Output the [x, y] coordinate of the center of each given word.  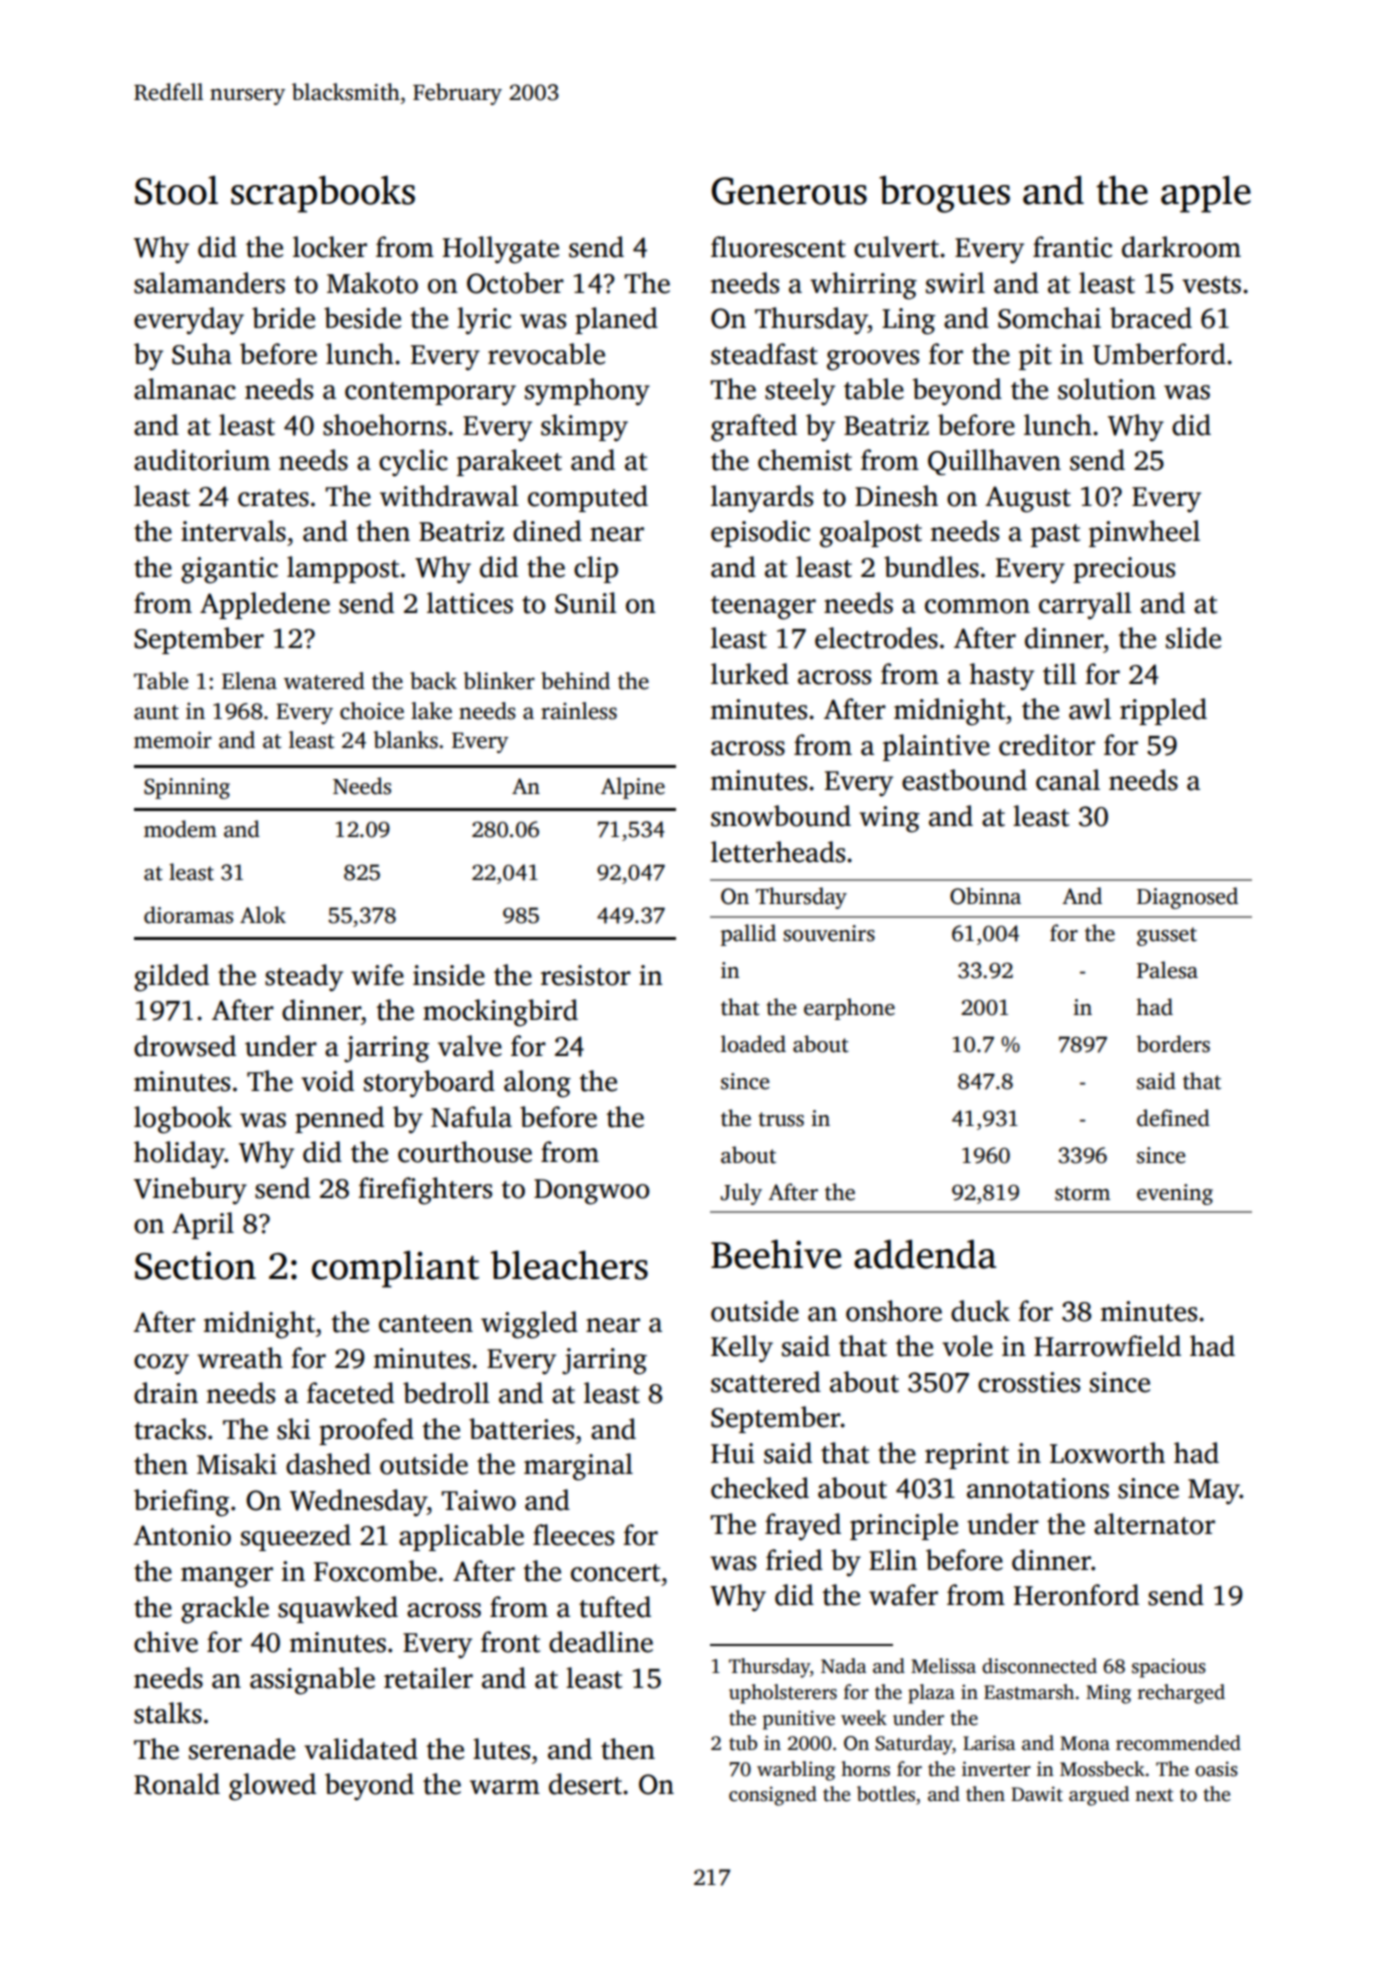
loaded [753, 1044]
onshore [894, 1311]
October [515, 283]
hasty [1002, 677]
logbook [183, 1120]
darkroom [1181, 247]
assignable [312, 1681]
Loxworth [1107, 1453]
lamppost [343, 569]
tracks [170, 1429]
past [1055, 535]
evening [1175, 1194]
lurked [750, 674]
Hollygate [501, 250]
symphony [587, 392]
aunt [156, 712]
